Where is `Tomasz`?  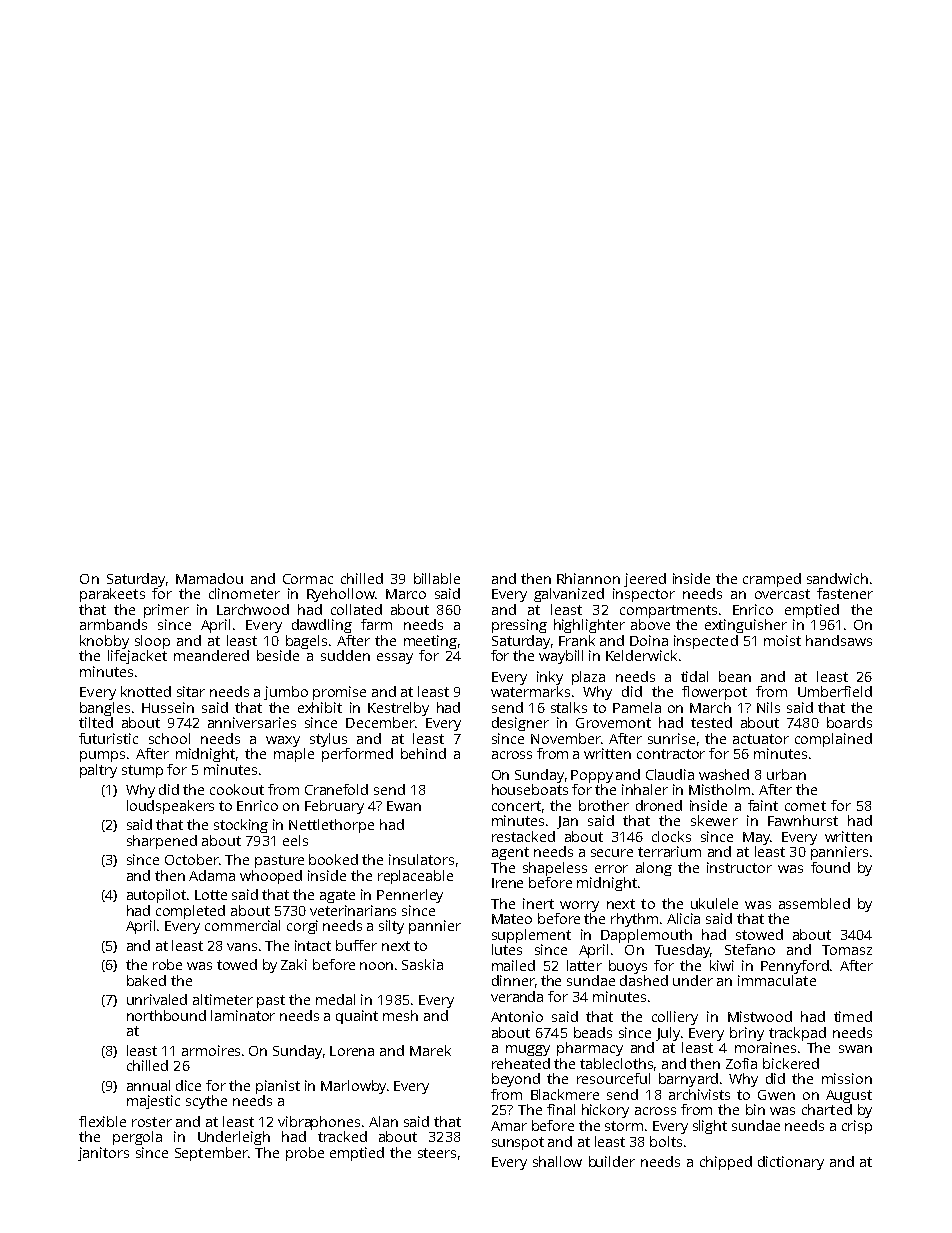
Tomasz is located at coordinates (847, 950).
